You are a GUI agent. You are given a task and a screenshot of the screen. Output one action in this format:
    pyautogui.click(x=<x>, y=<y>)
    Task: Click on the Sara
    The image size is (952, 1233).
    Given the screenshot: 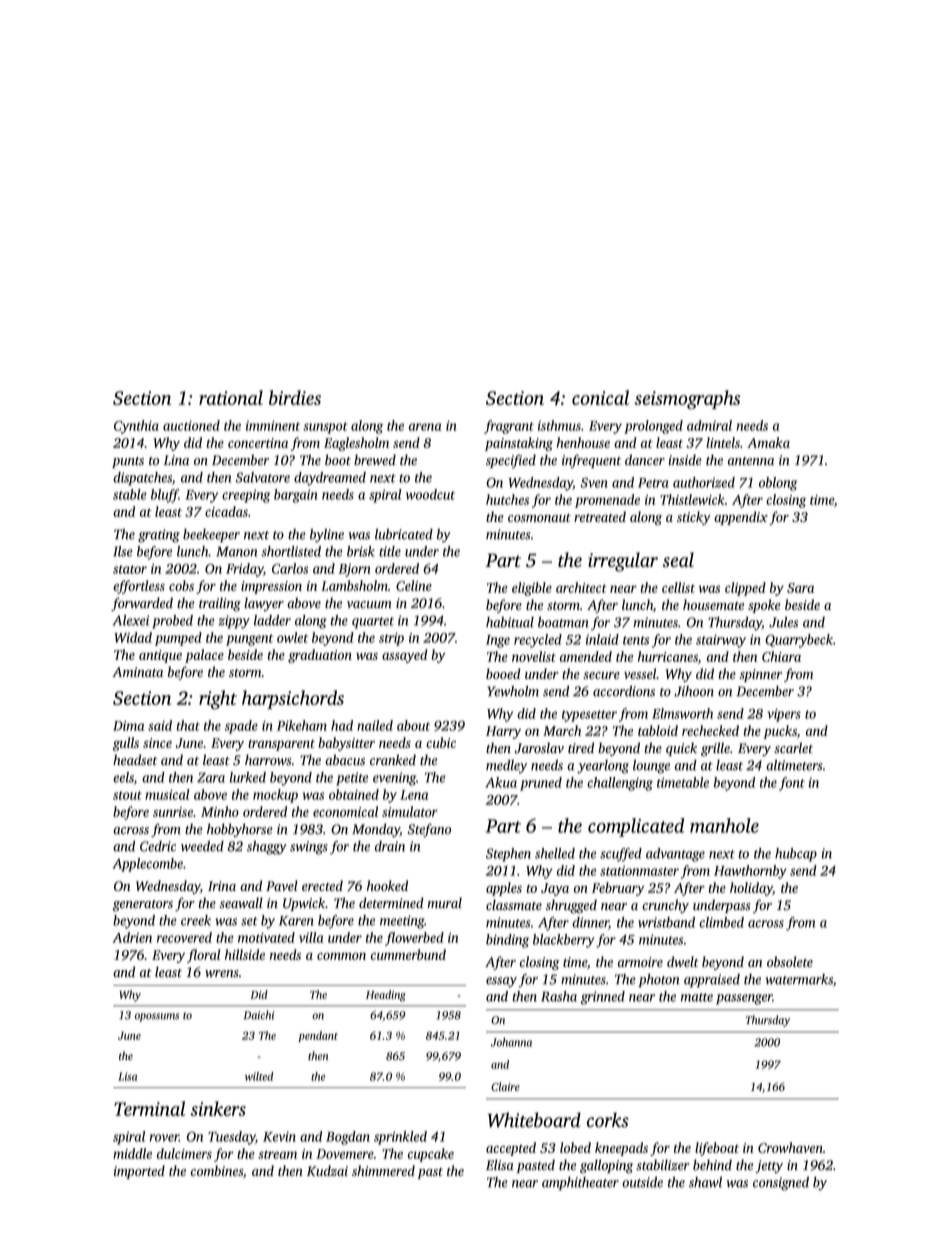 What is the action you would take?
    pyautogui.click(x=800, y=588)
